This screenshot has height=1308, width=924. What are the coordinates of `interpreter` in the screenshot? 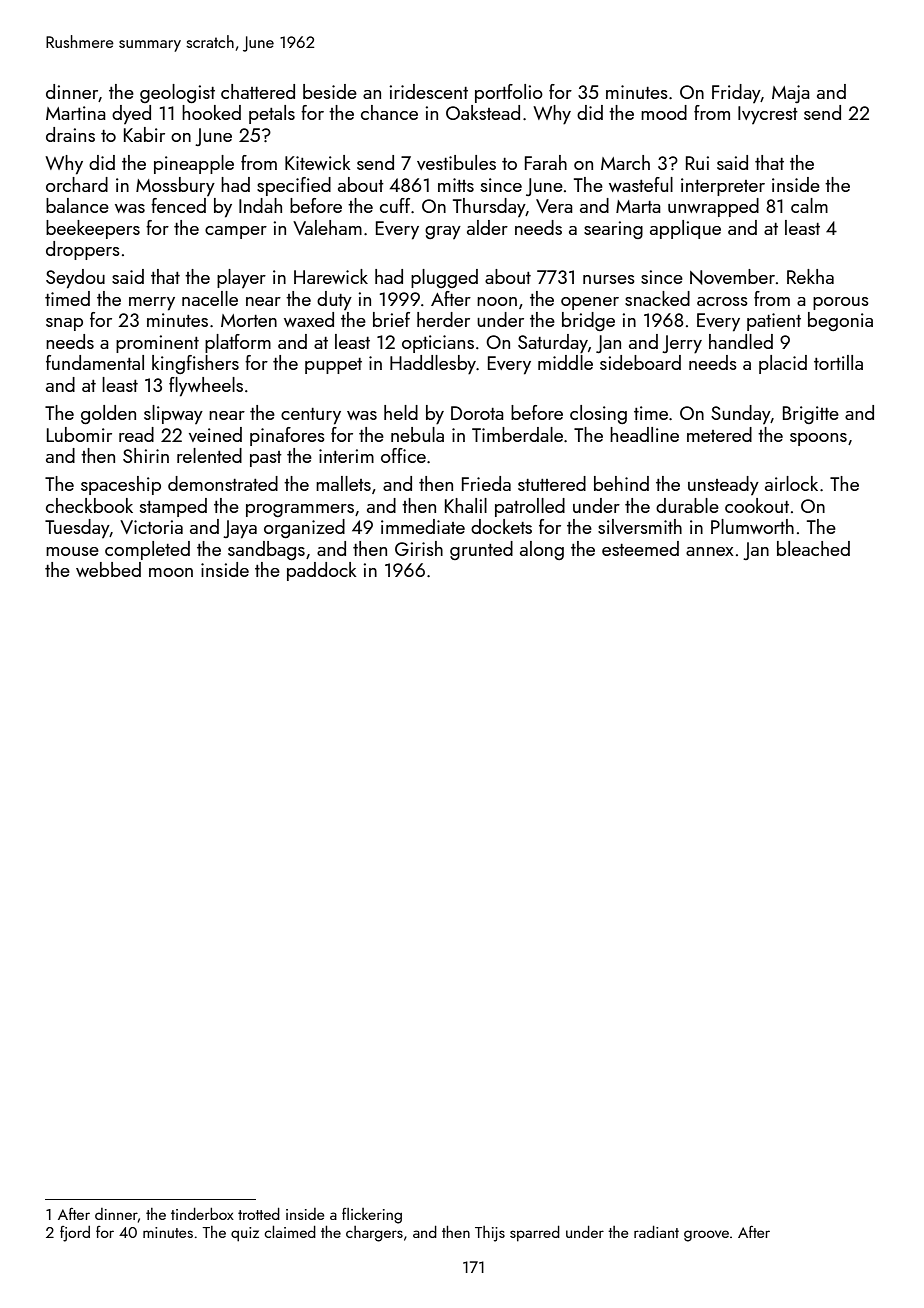 It's located at (723, 187).
